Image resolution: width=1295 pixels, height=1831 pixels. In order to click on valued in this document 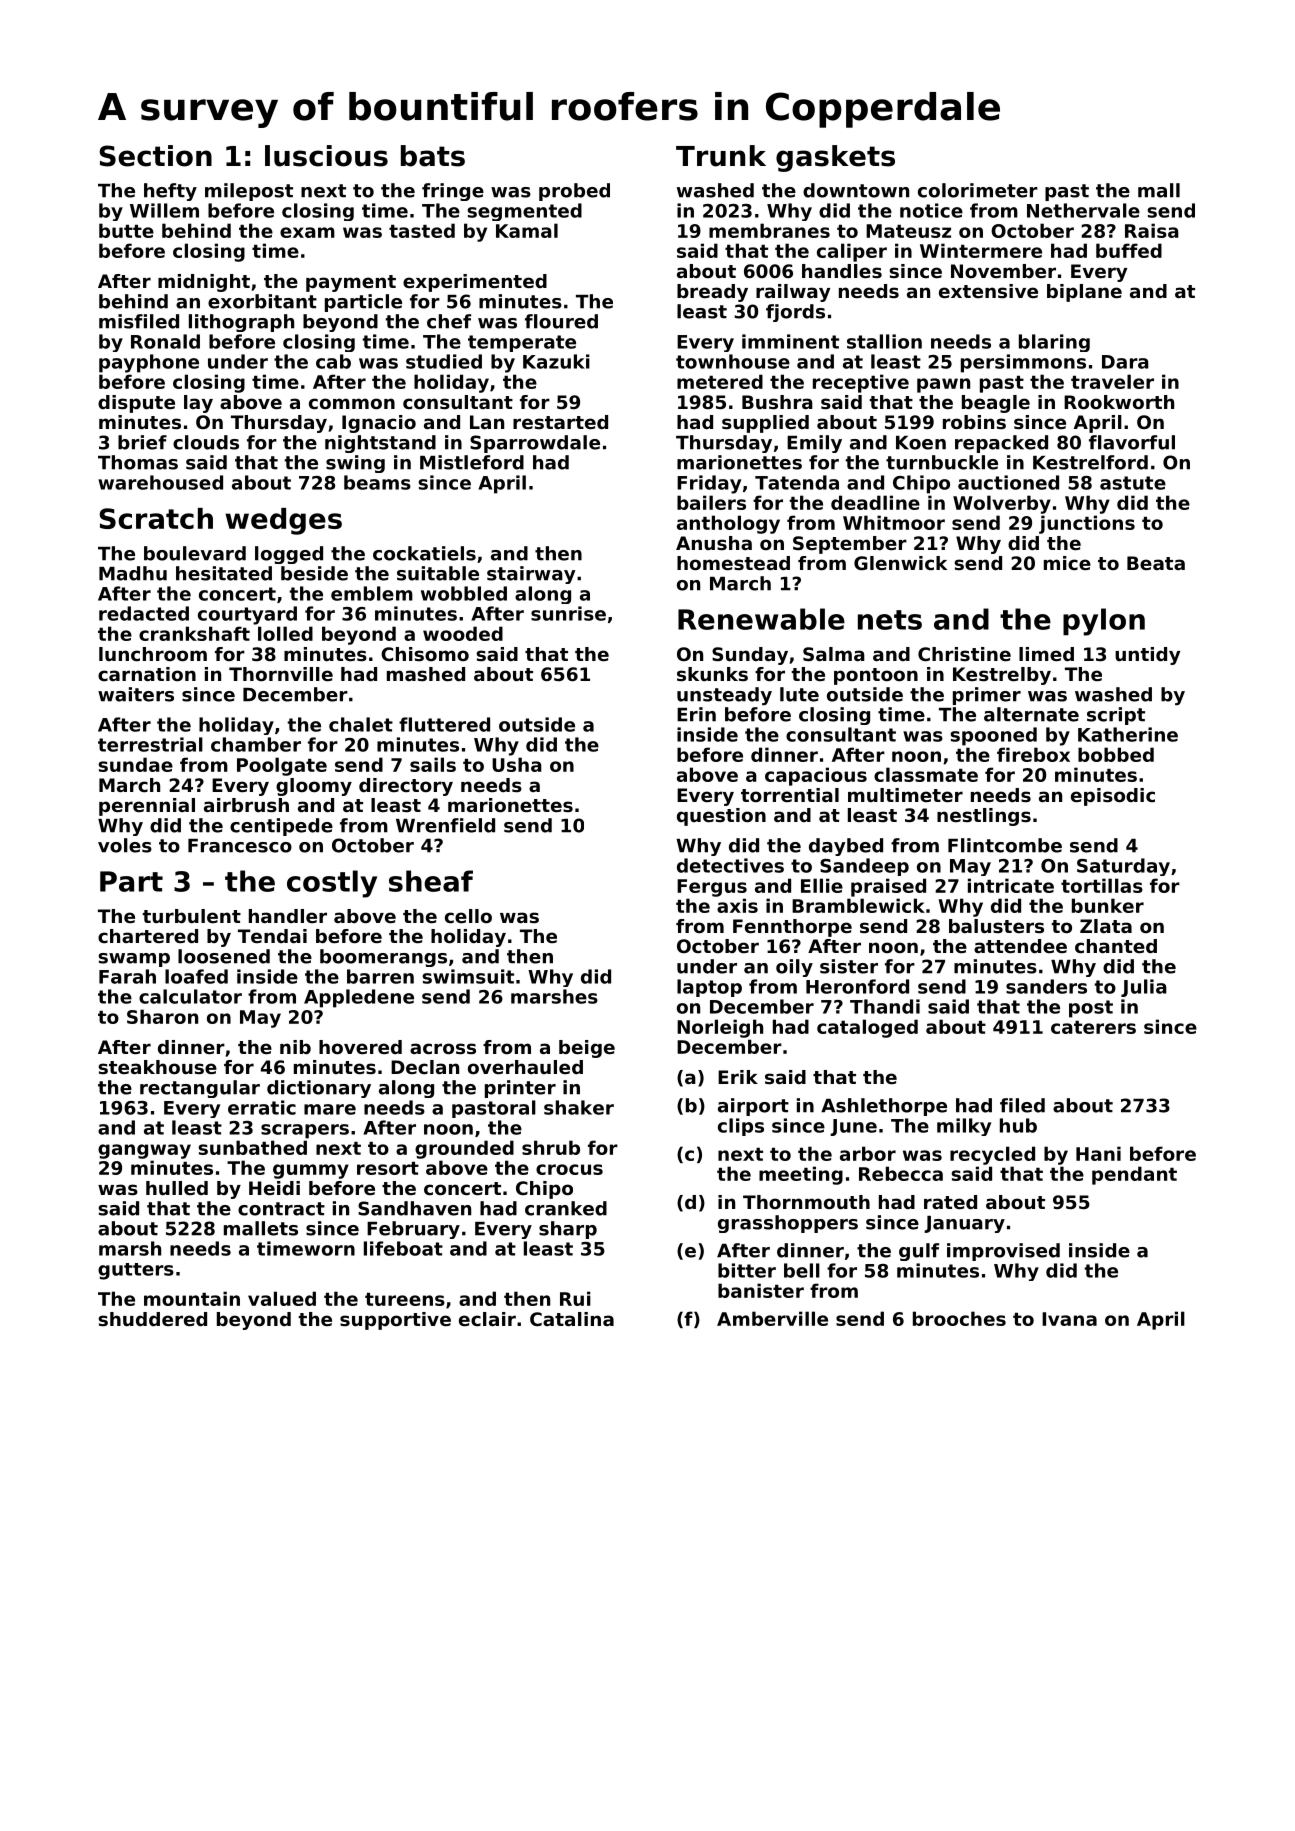, I will do `click(282, 1298)`.
